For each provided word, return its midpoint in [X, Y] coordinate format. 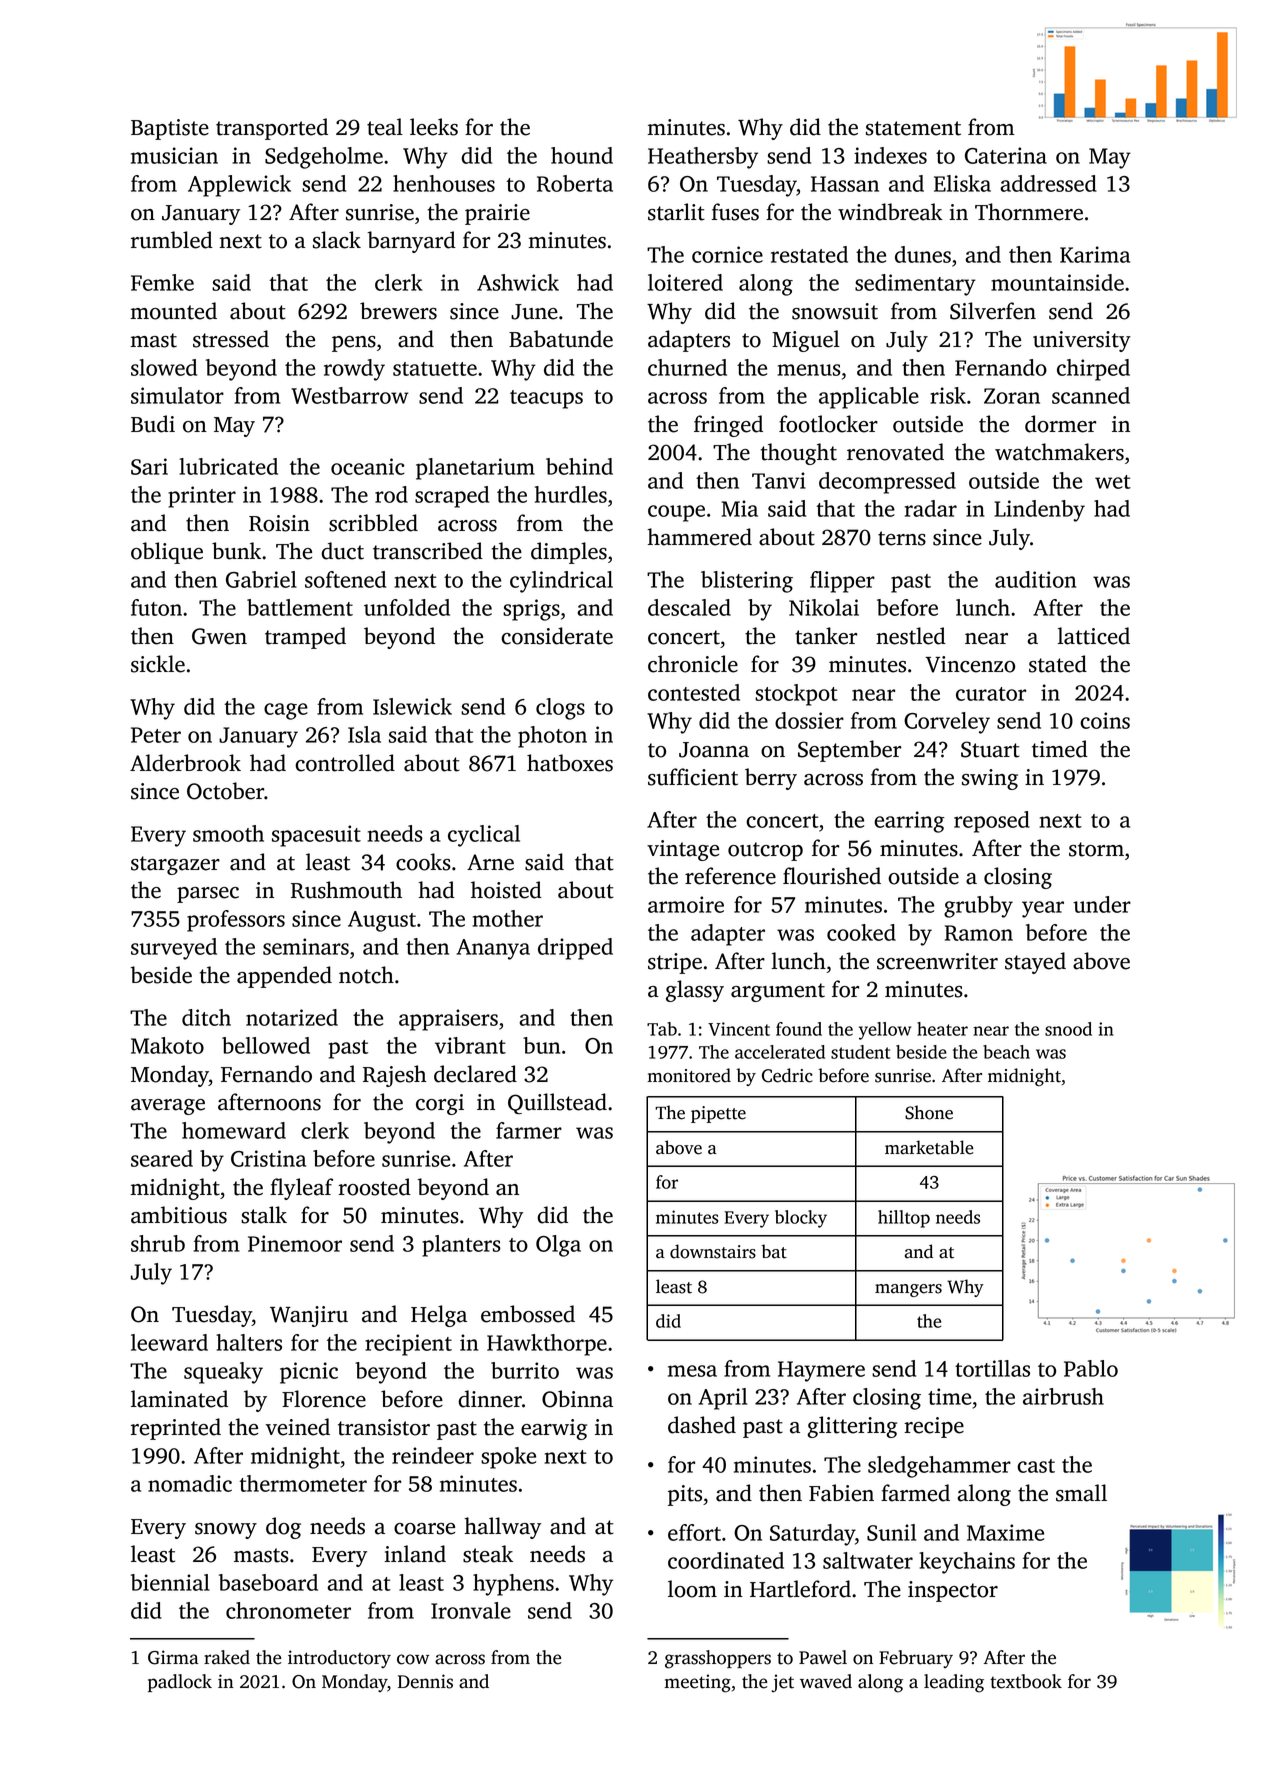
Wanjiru [309, 1316]
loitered [685, 282]
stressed [231, 339]
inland [415, 1554]
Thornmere [1029, 212]
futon [156, 607]
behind [579, 466]
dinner [490, 1399]
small [1081, 1493]
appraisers [448, 1020]
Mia [740, 508]
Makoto [167, 1045]
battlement [300, 607]
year [1043, 909]
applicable [869, 398]
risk [948, 395]
